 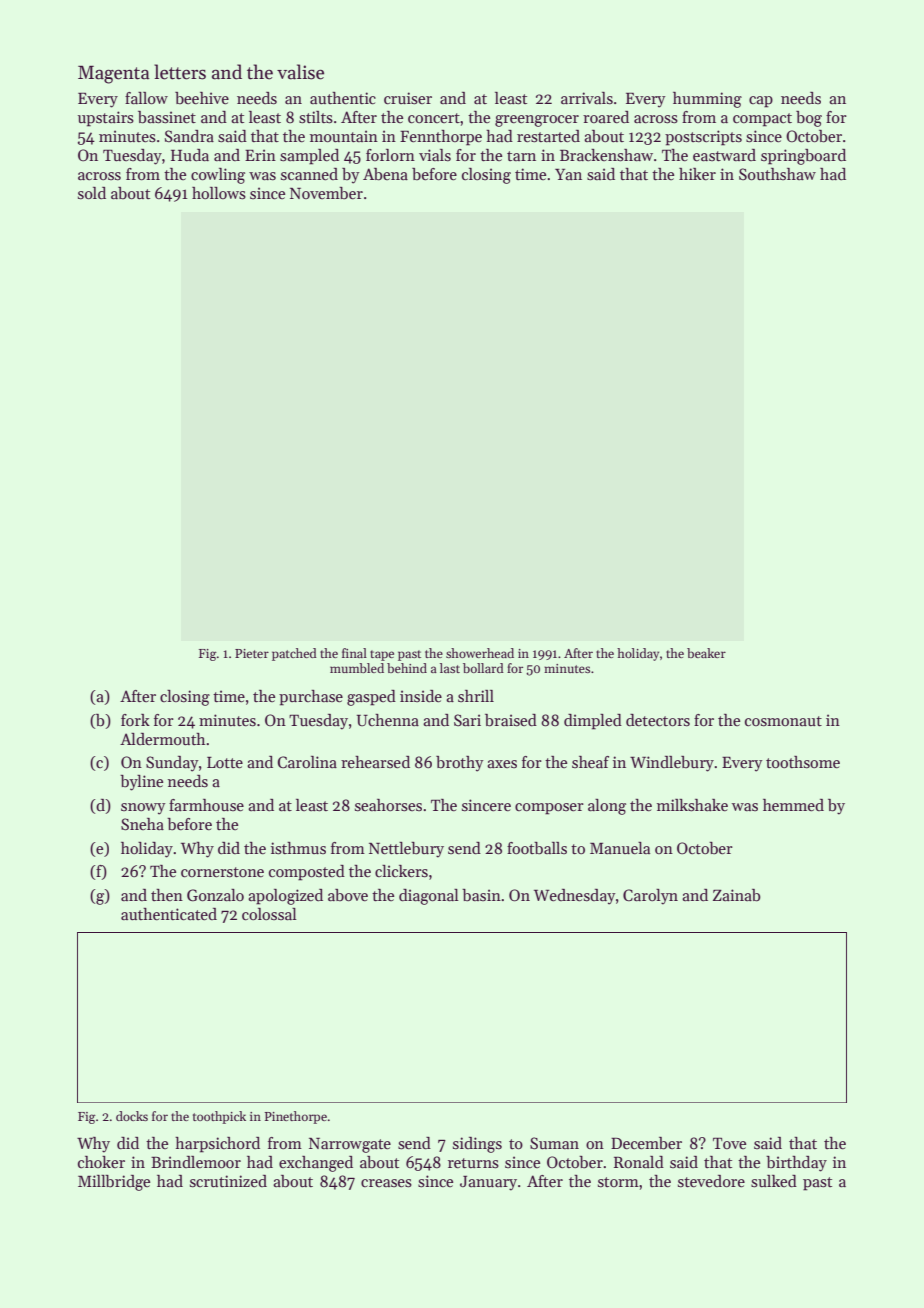 I want to click on November, so click(x=326, y=193).
